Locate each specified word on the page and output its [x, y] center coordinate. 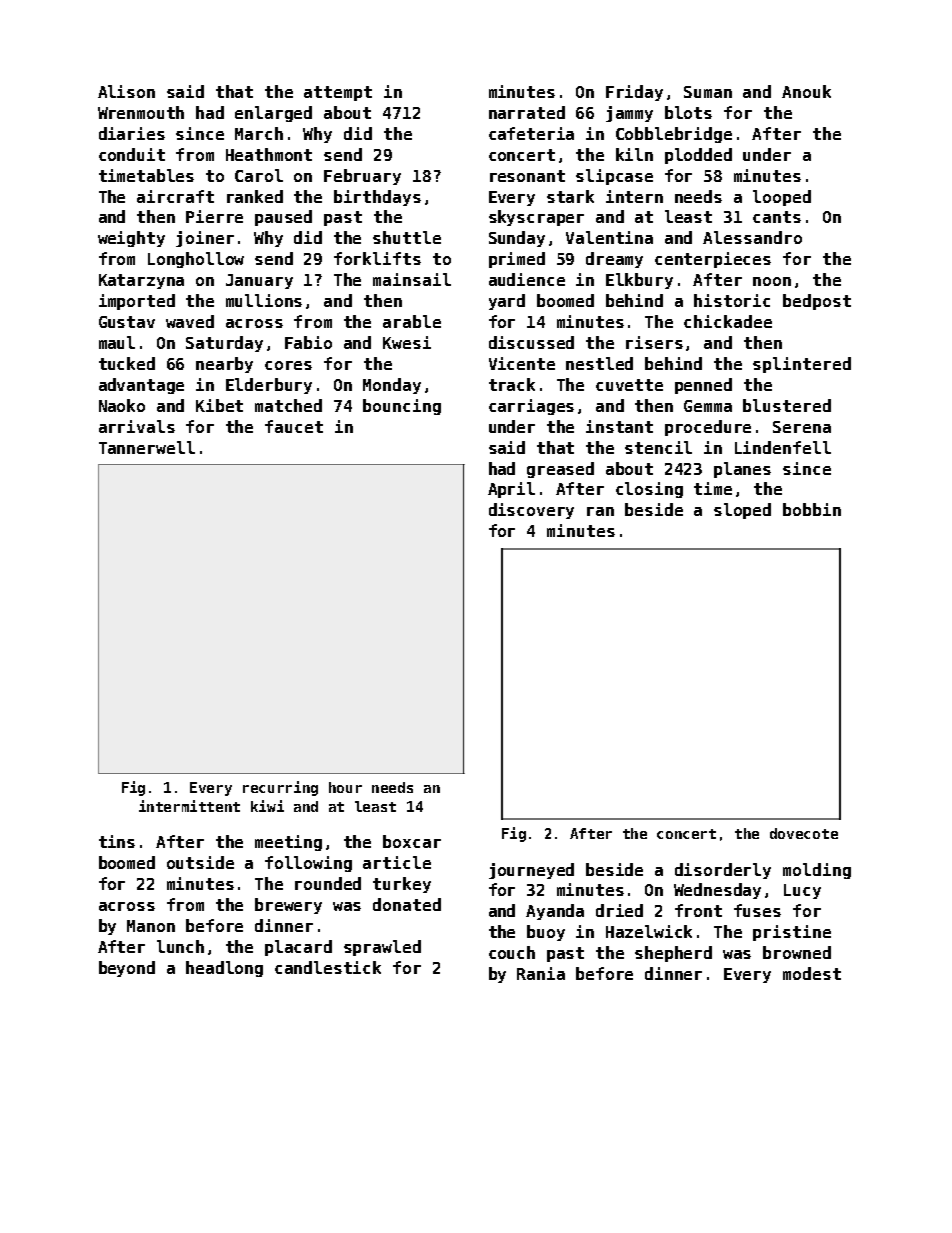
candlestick [328, 967]
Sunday [517, 239]
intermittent [189, 806]
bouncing [402, 407]
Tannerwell [147, 447]
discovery [531, 511]
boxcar [412, 841]
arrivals [137, 426]
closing [649, 490]
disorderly [723, 871]
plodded [698, 156]
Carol [259, 175]
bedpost [817, 302]
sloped [742, 511]
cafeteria [531, 133]
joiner [205, 239]
